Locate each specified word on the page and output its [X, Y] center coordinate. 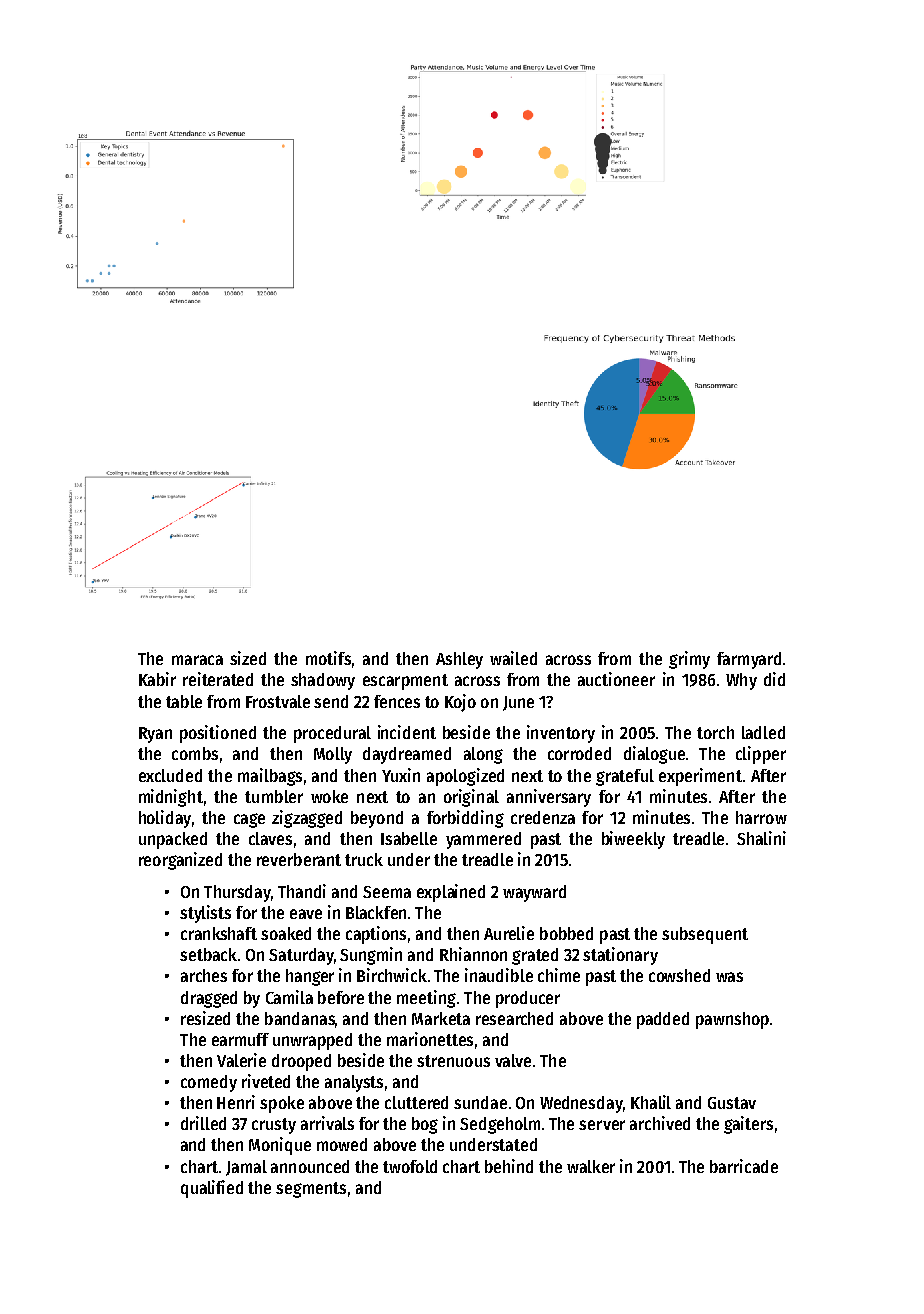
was [729, 977]
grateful [625, 777]
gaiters [748, 1125]
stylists [205, 914]
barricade [744, 1166]
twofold [410, 1166]
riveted [266, 1081]
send [331, 701]
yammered [483, 840]
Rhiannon [473, 954]
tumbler [274, 796]
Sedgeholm [500, 1125]
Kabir [157, 679]
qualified [212, 1189]
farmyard [749, 660]
